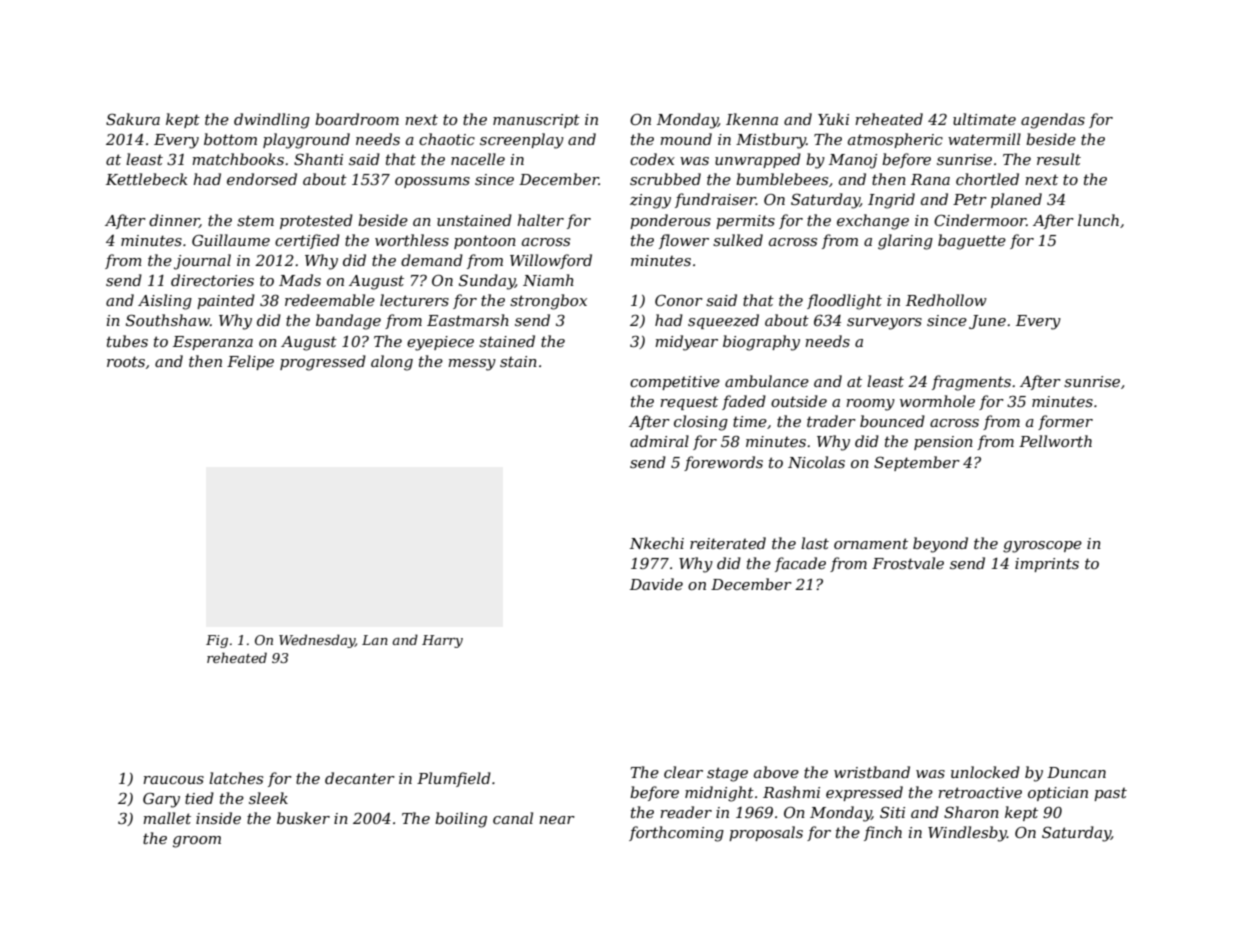 The width and height of the screenshot is (1233, 952). Describe the element at coordinates (728, 543) in the screenshot. I see `reiterated` at that location.
